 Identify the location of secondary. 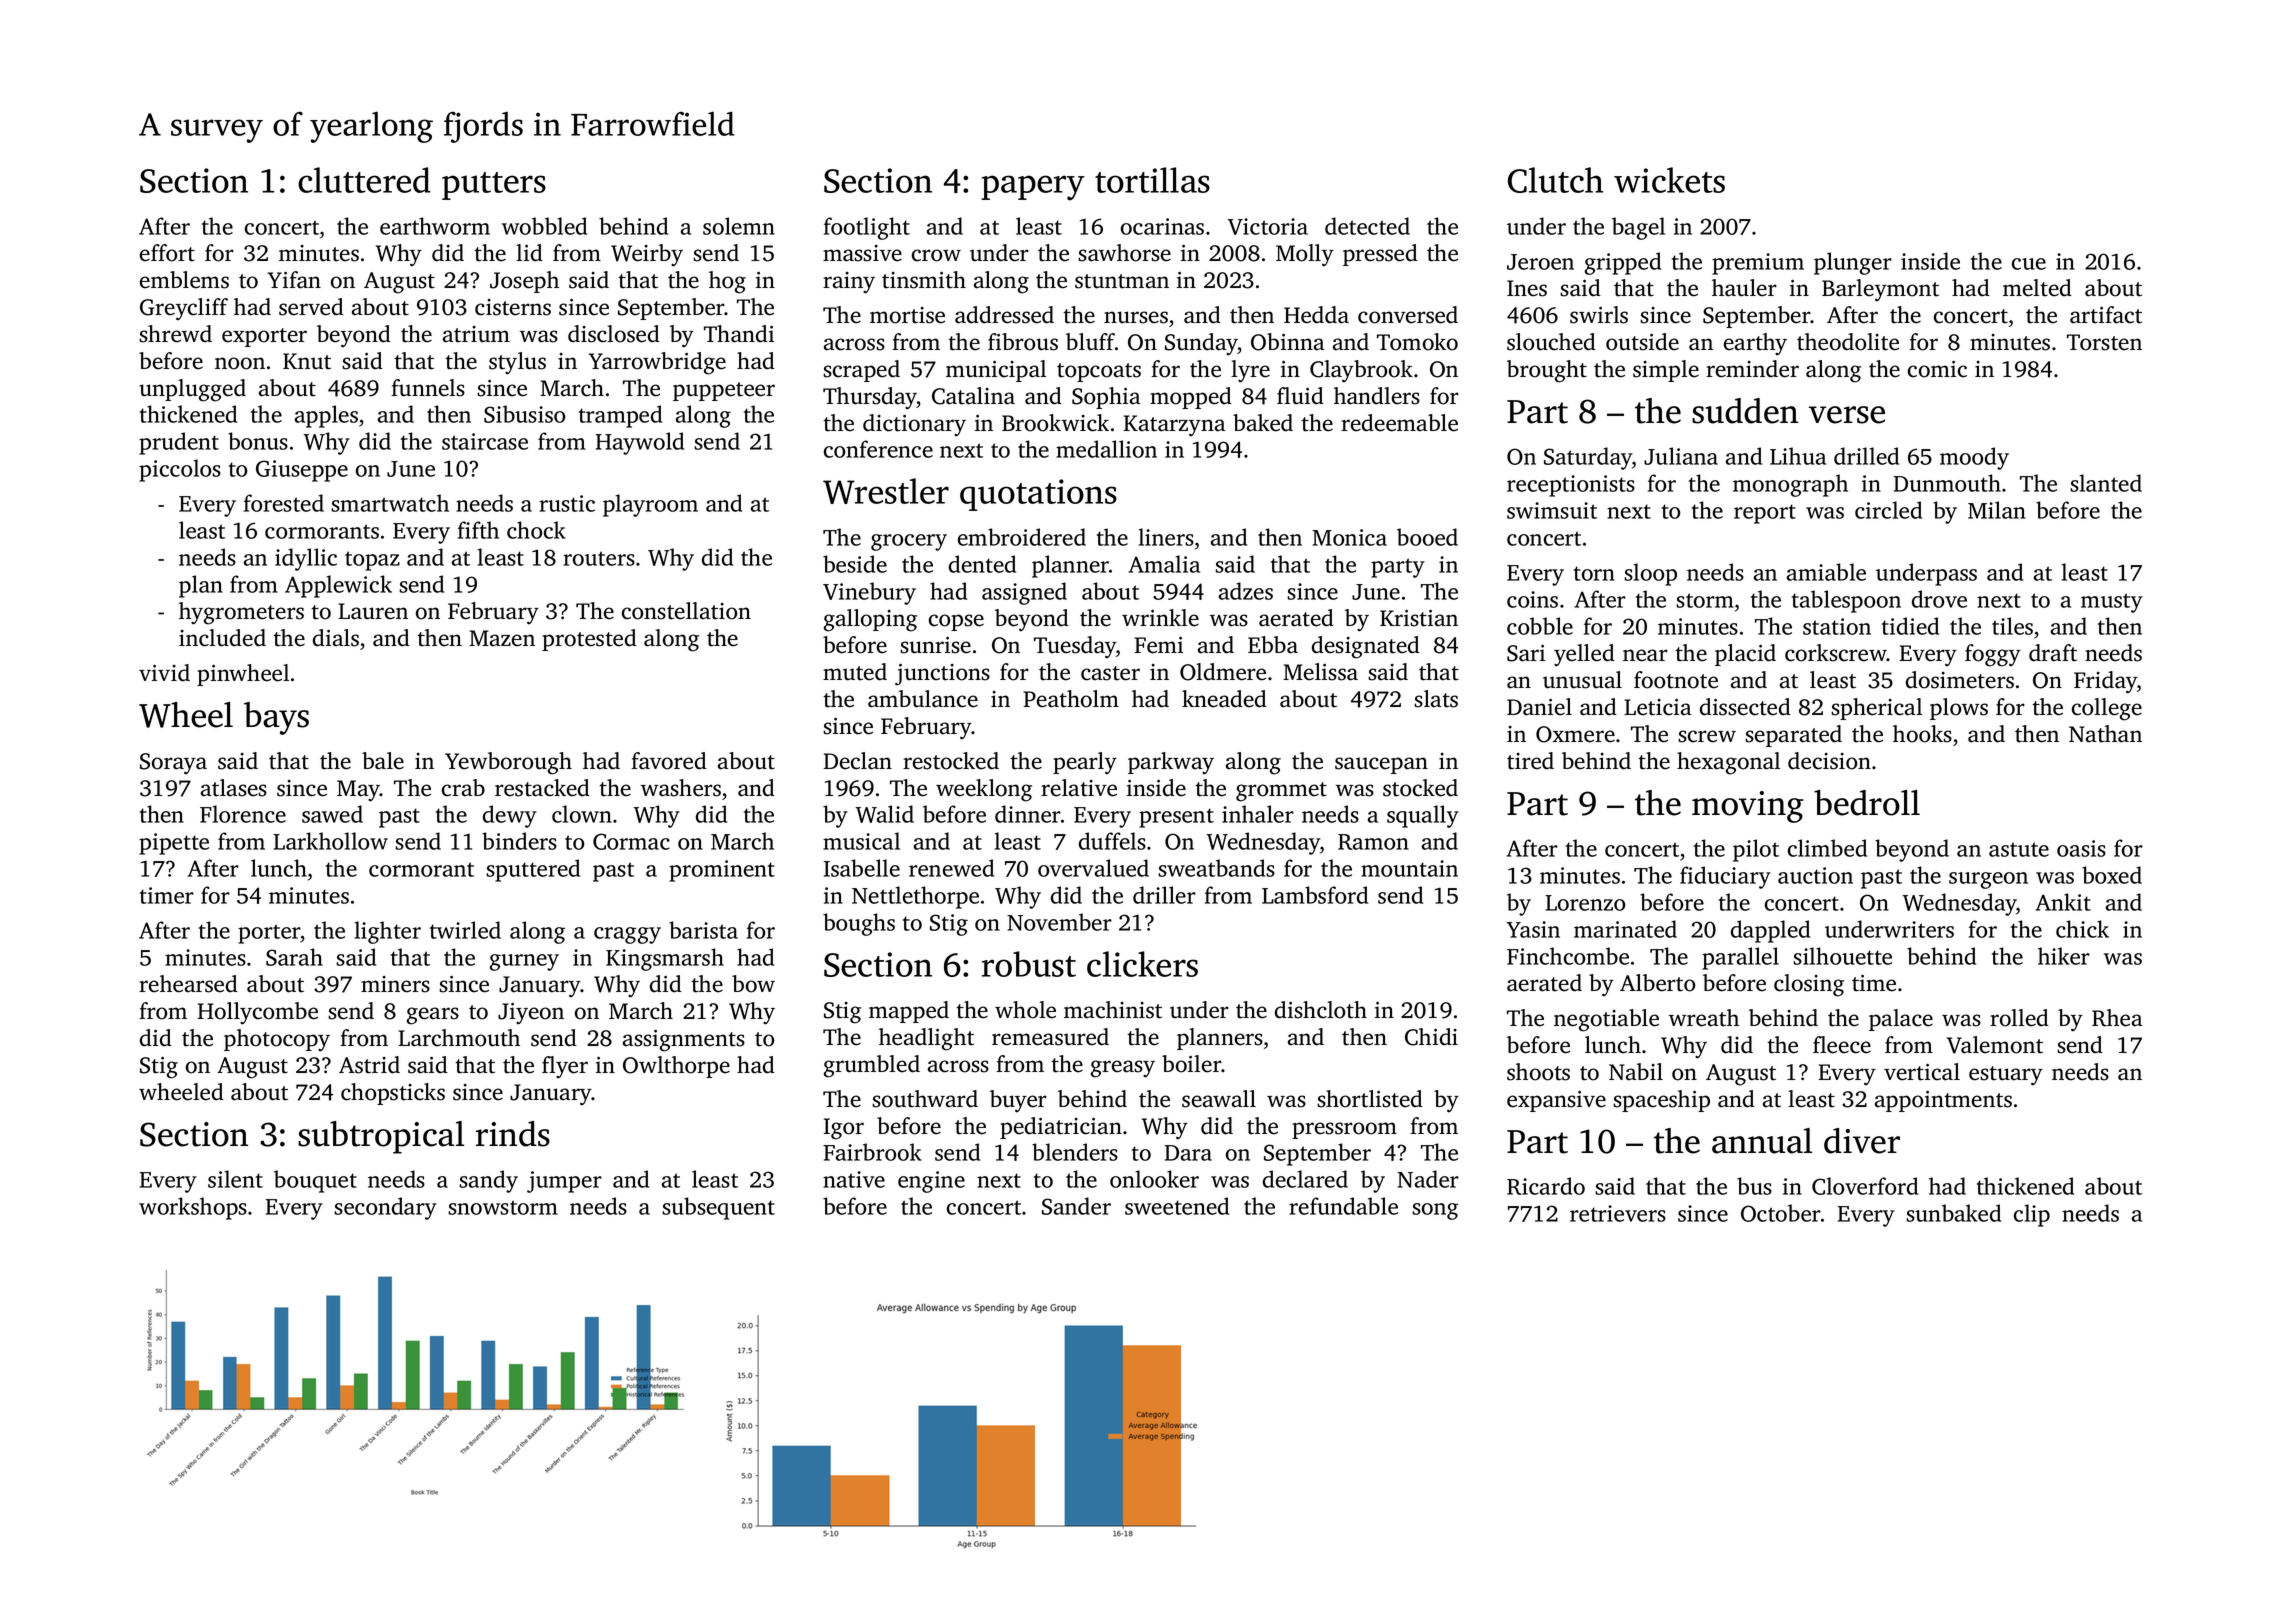
(385, 1208).
